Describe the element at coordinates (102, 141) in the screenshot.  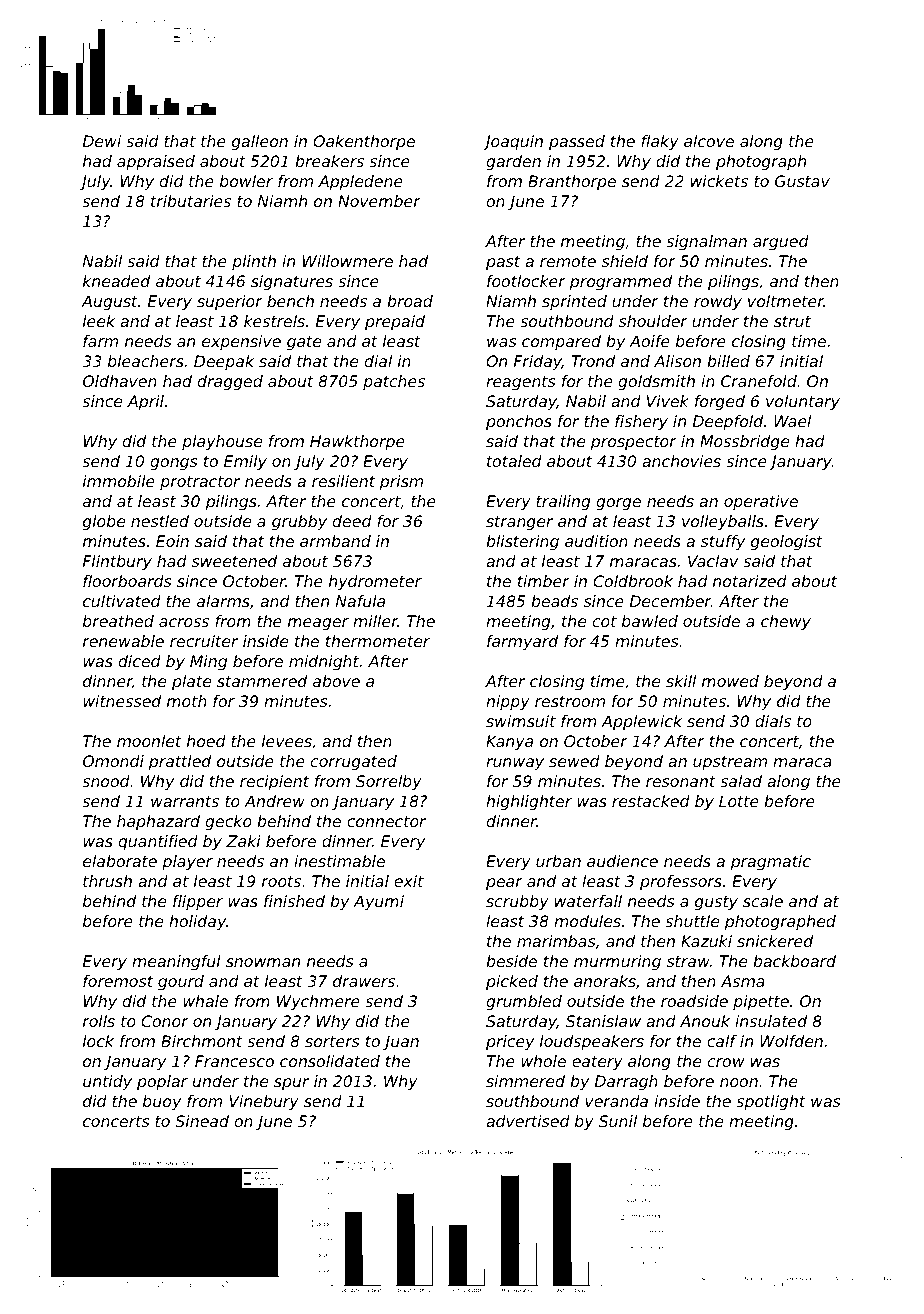
I see `Dewi` at that location.
